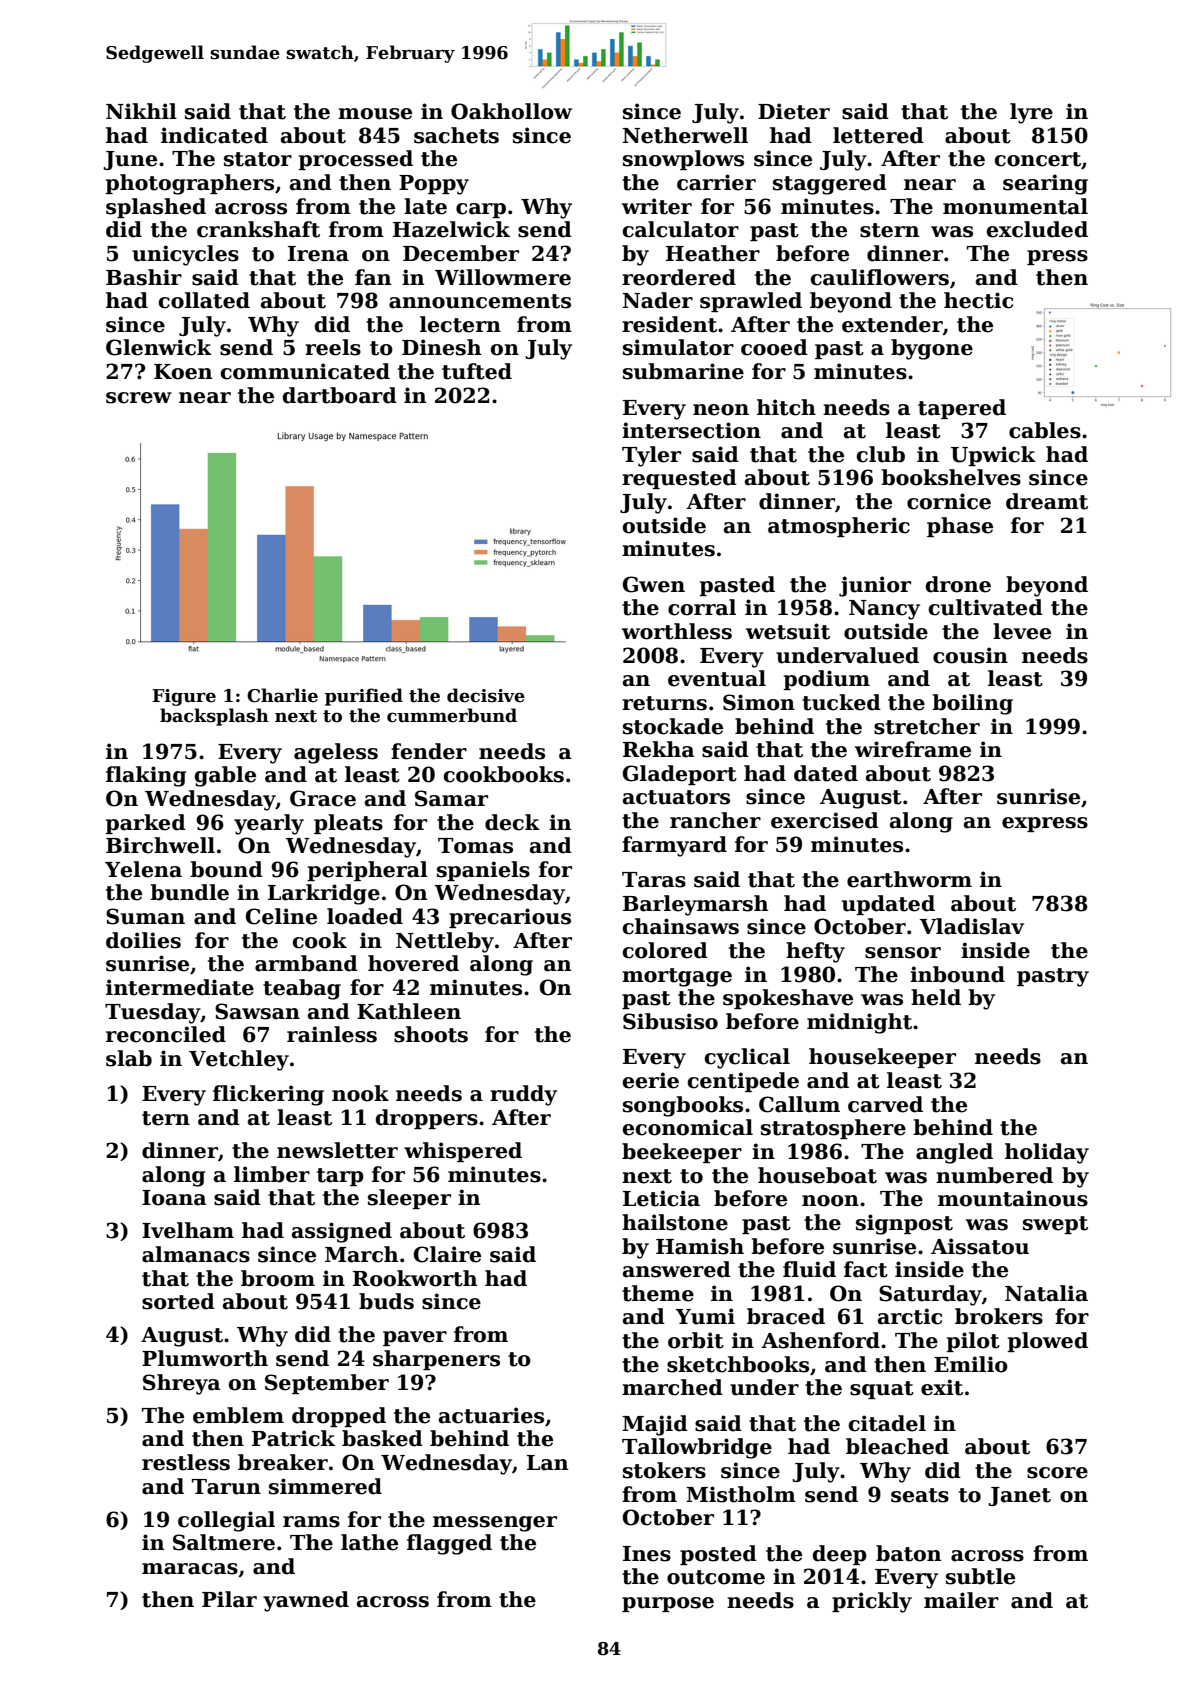  What do you see at coordinates (820, 1340) in the screenshot?
I see `Ashenford` at bounding box center [820, 1340].
